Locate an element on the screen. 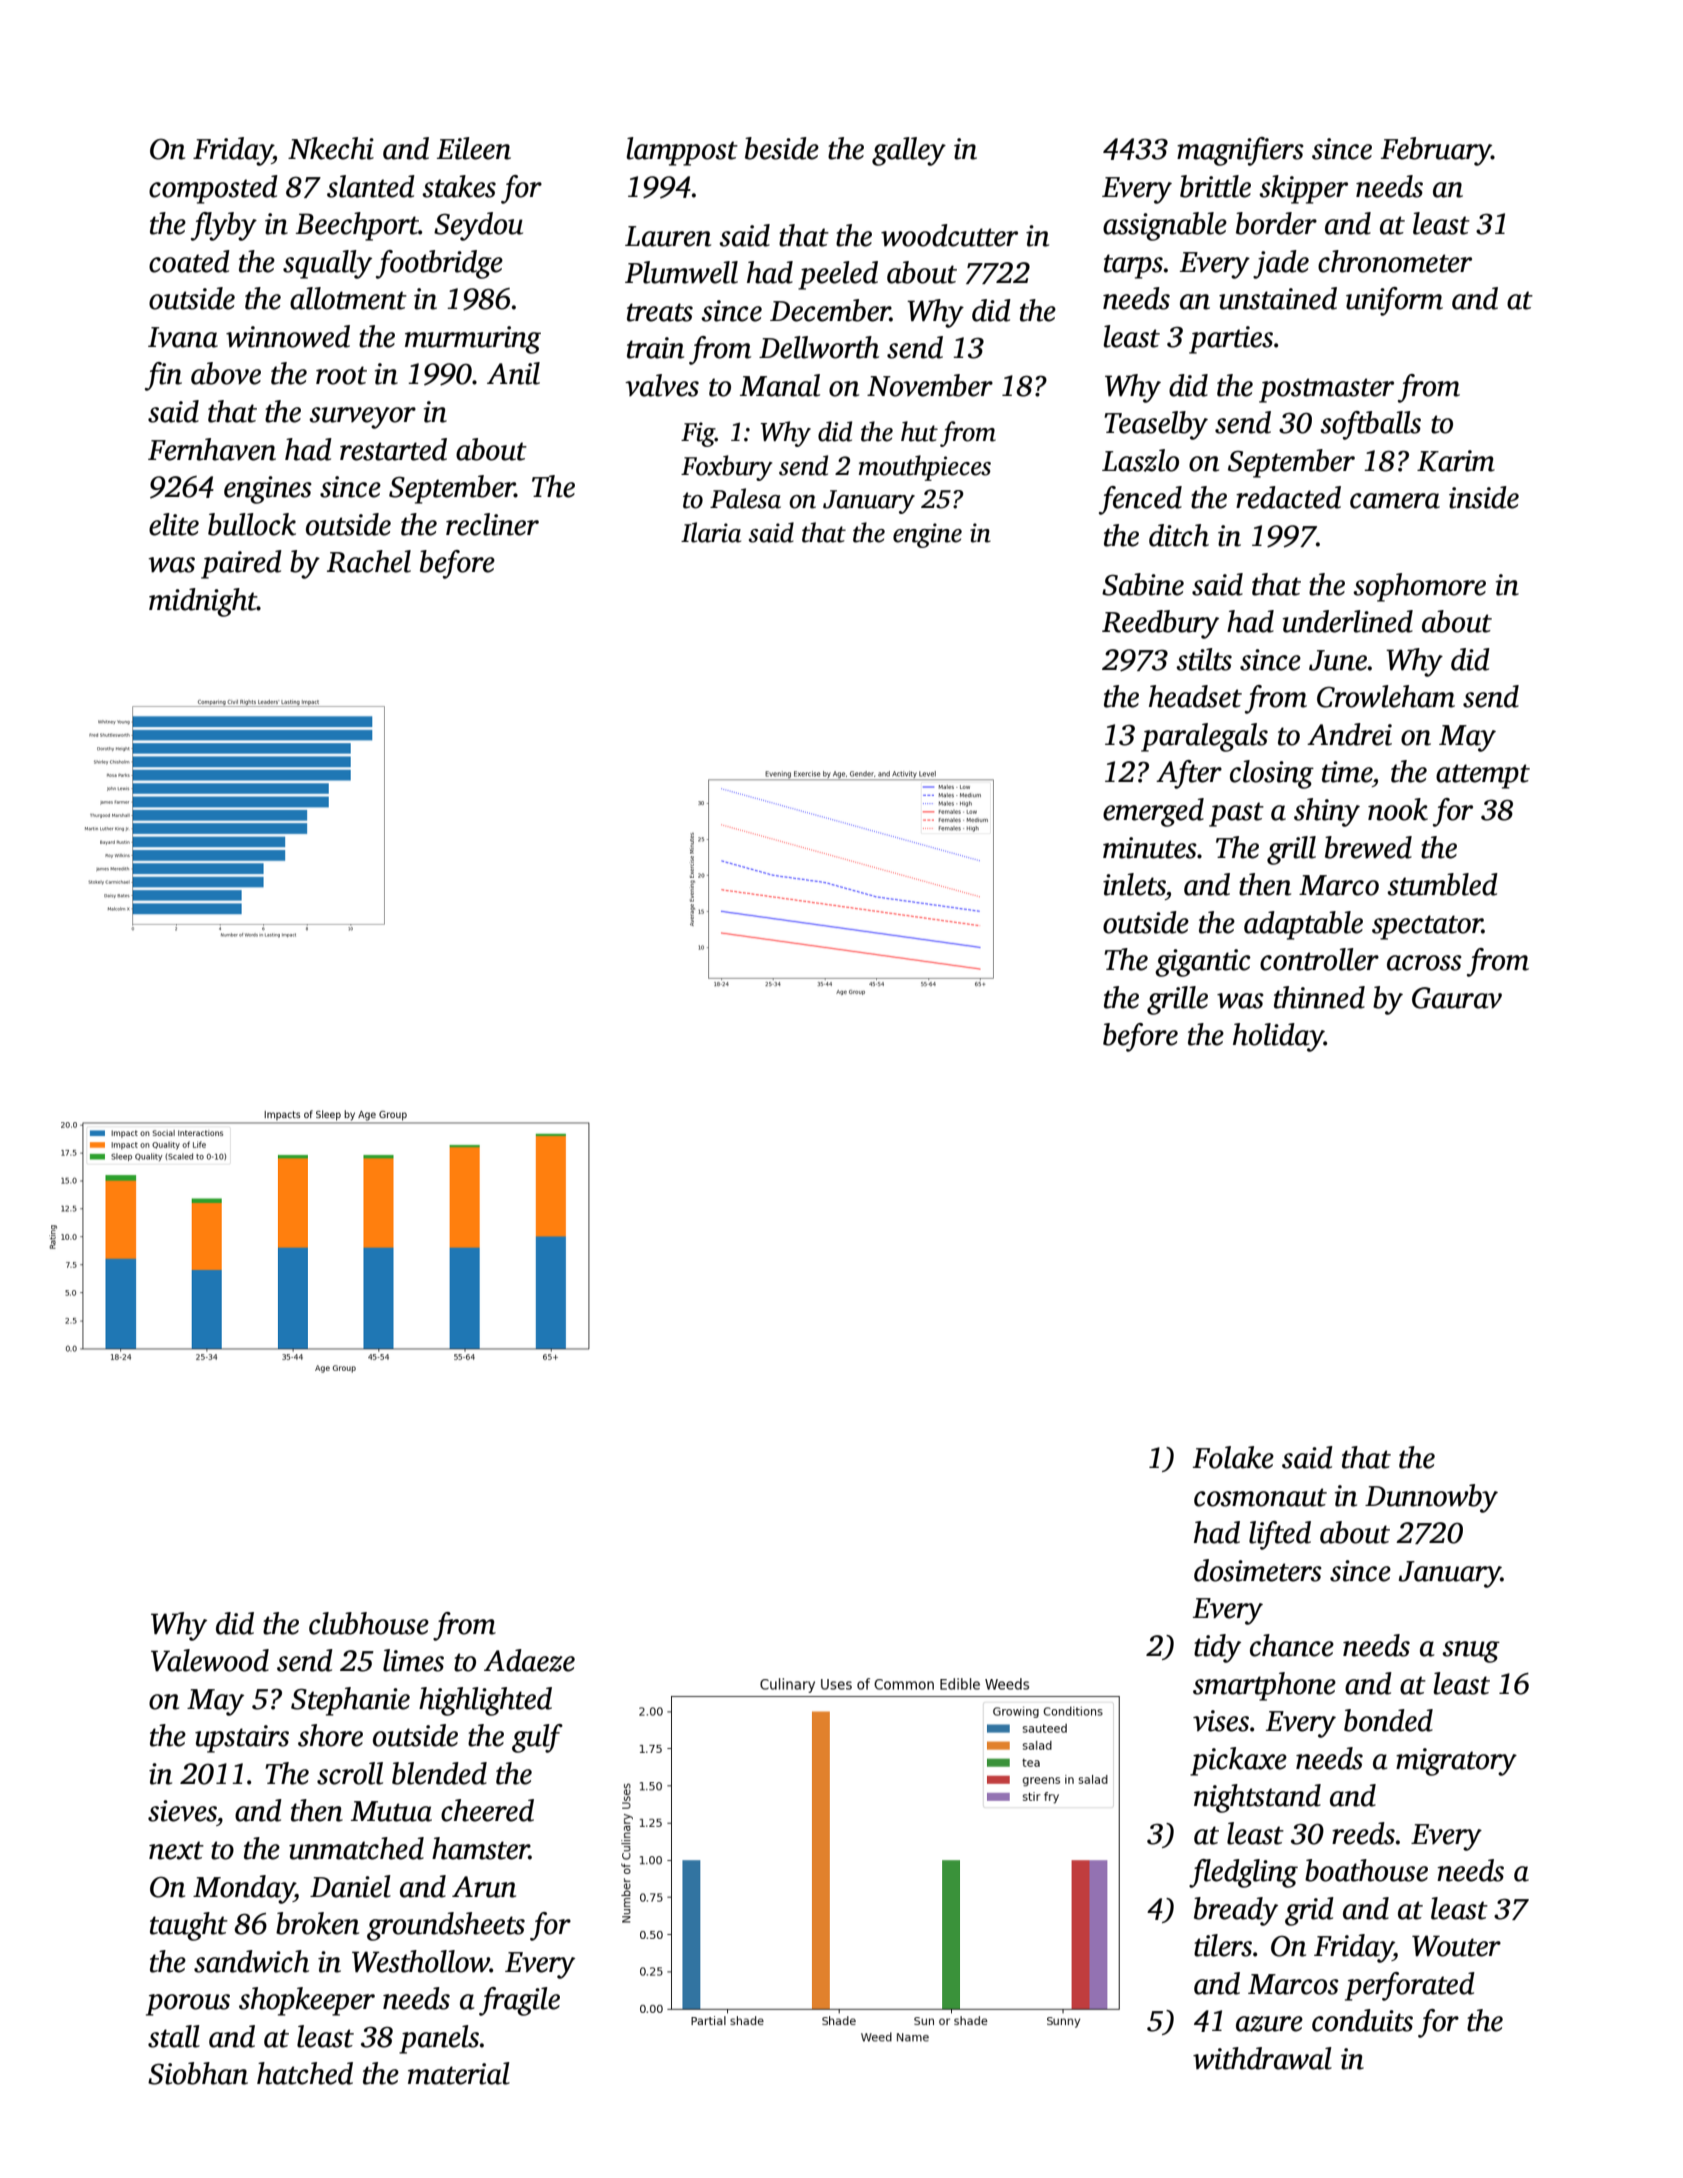 Image resolution: width=1683 pixels, height=2178 pixels. midnight is located at coordinates (203, 602).
